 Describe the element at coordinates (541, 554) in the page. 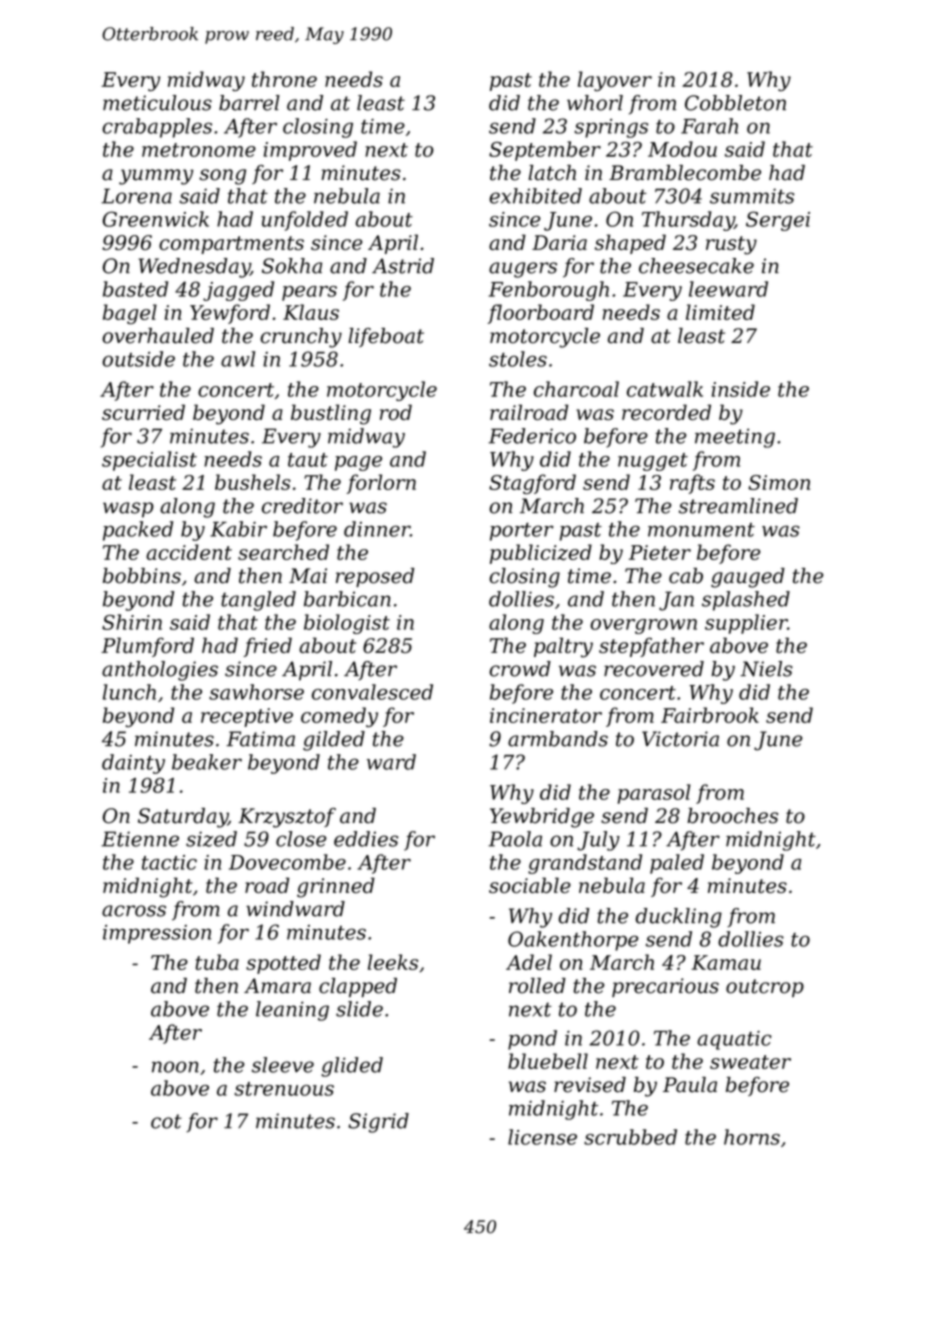

I see `publicized` at that location.
